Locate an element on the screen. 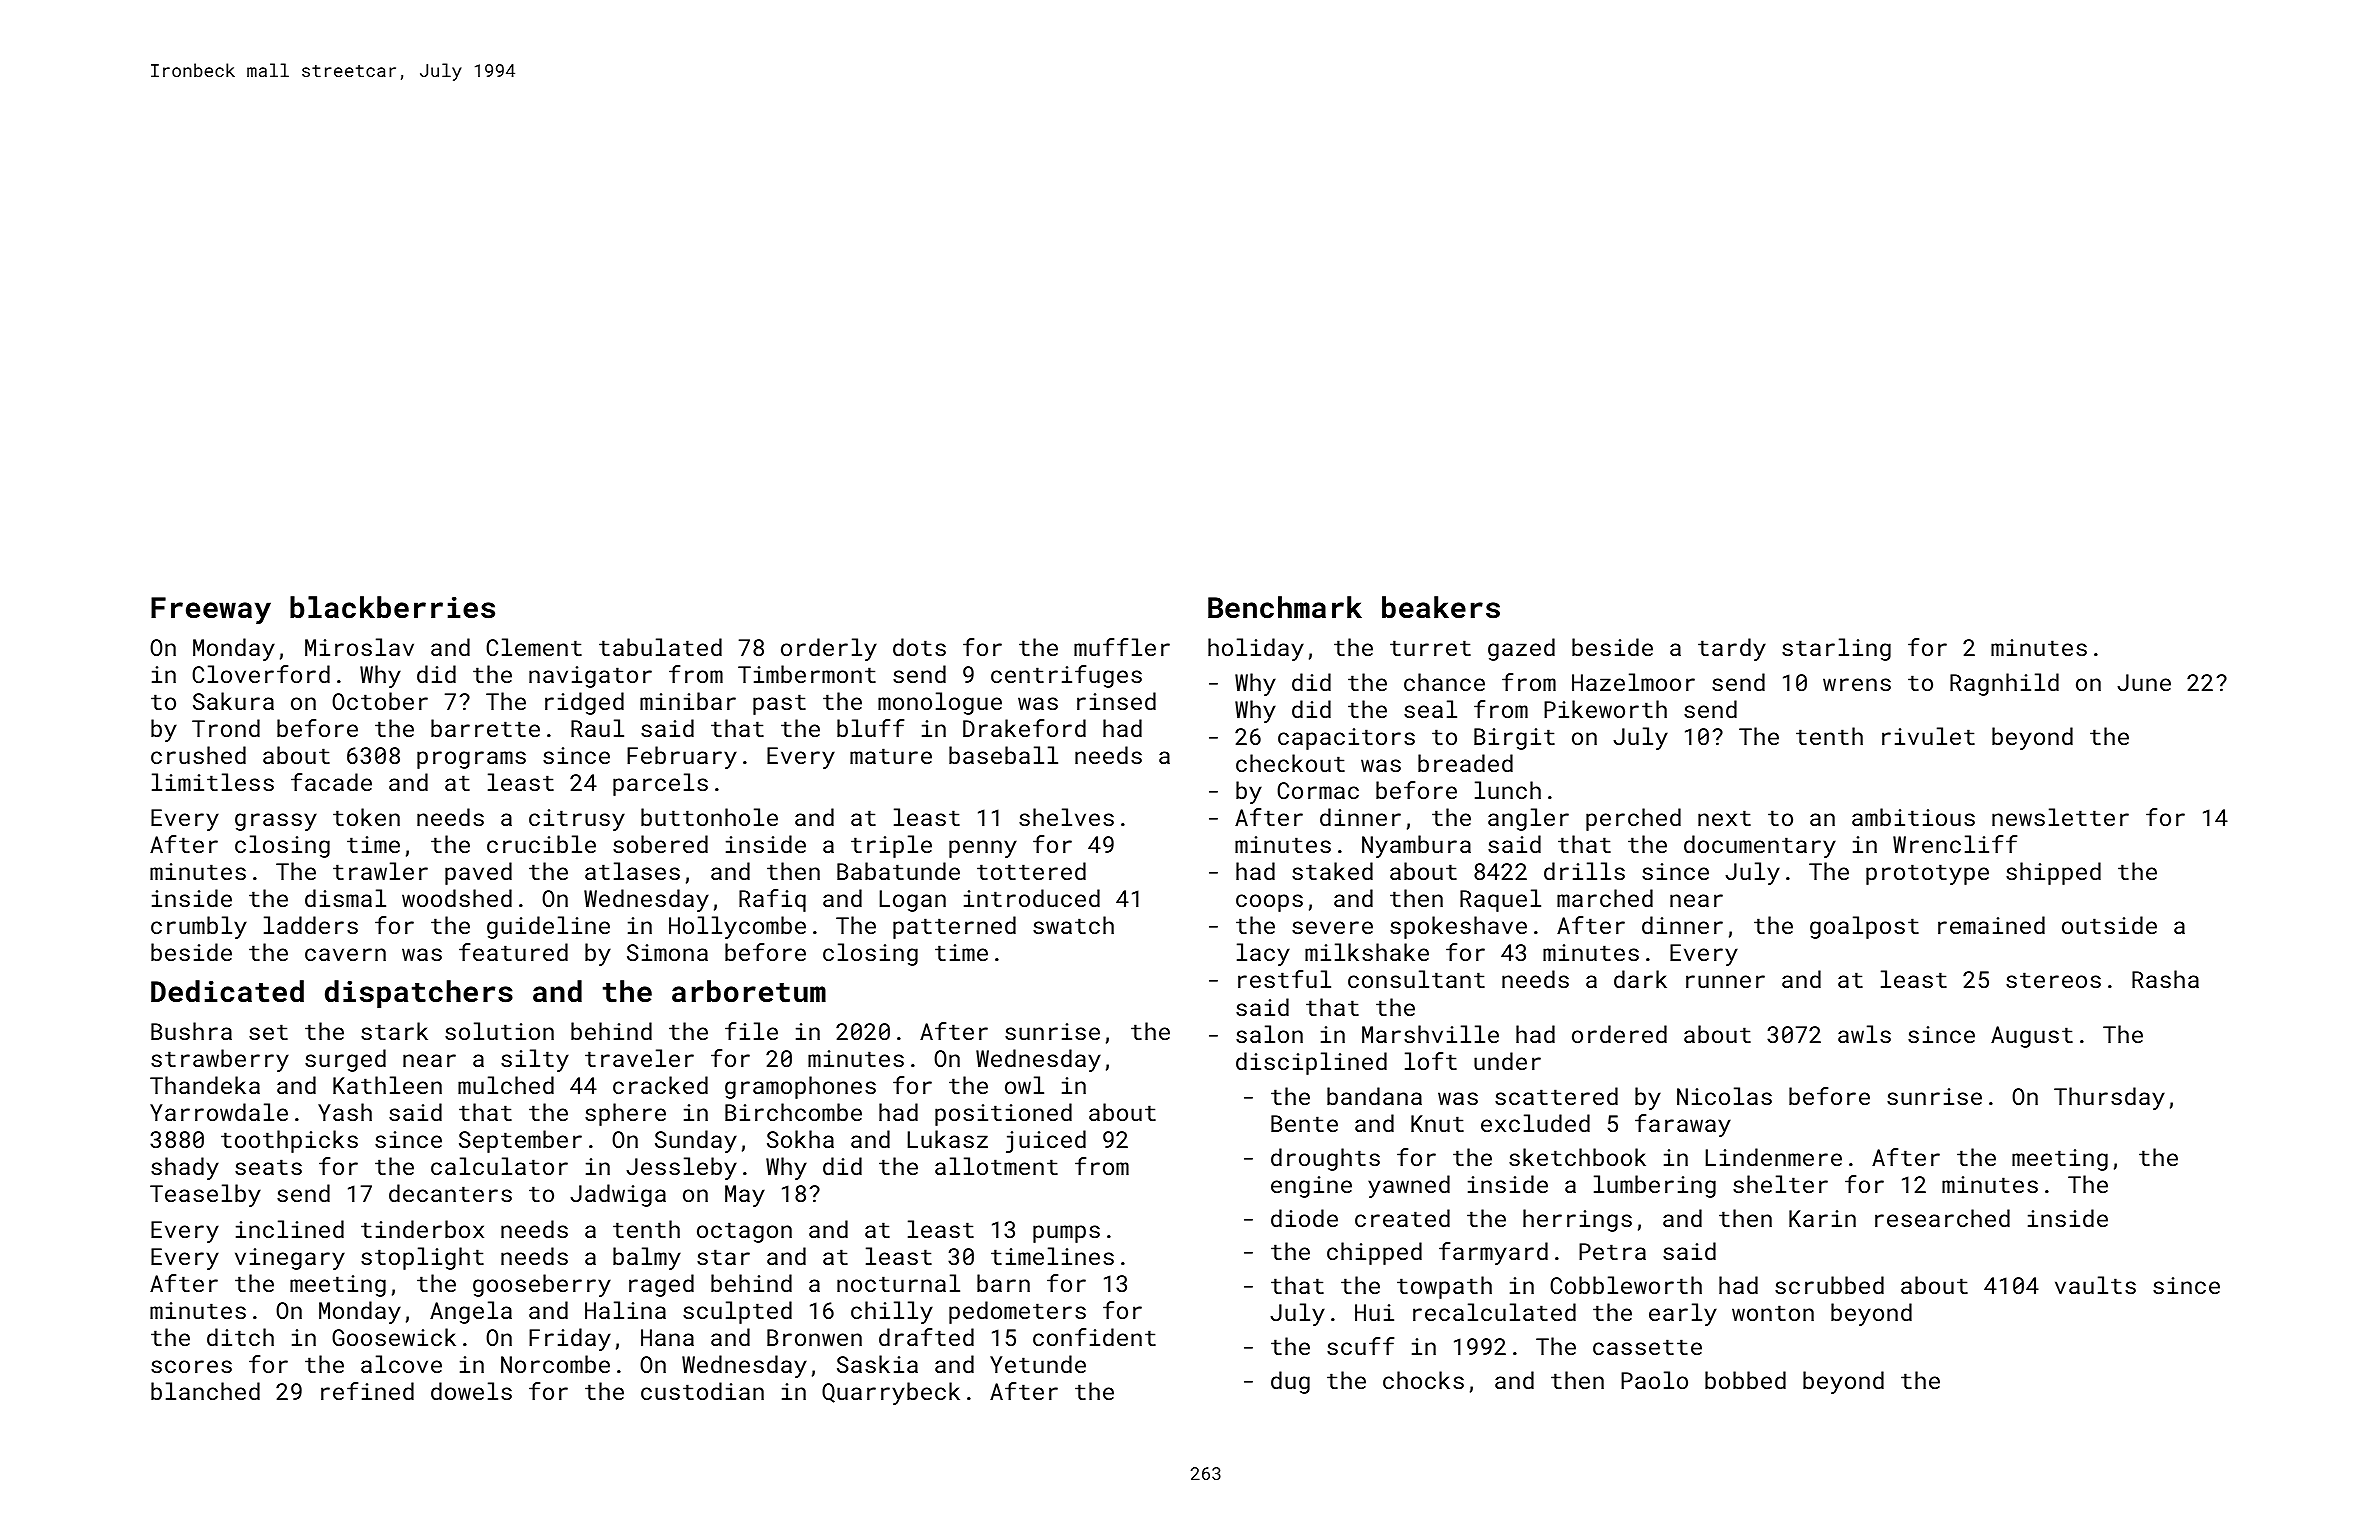 The image size is (2380, 1540). owl is located at coordinates (1024, 1085).
